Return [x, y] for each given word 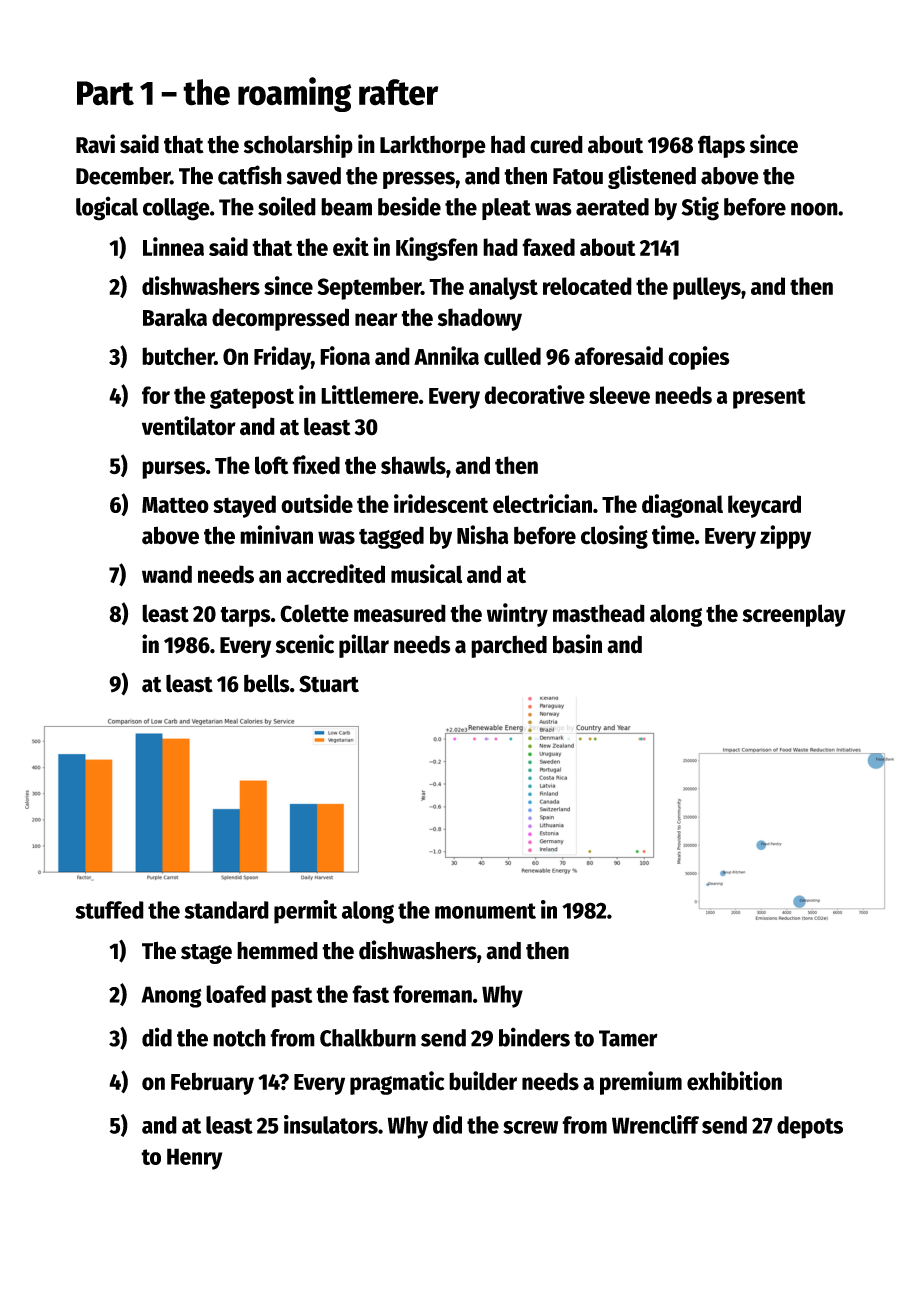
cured [556, 144]
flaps [721, 146]
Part [105, 93]
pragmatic [397, 1083]
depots [810, 1127]
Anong [171, 997]
